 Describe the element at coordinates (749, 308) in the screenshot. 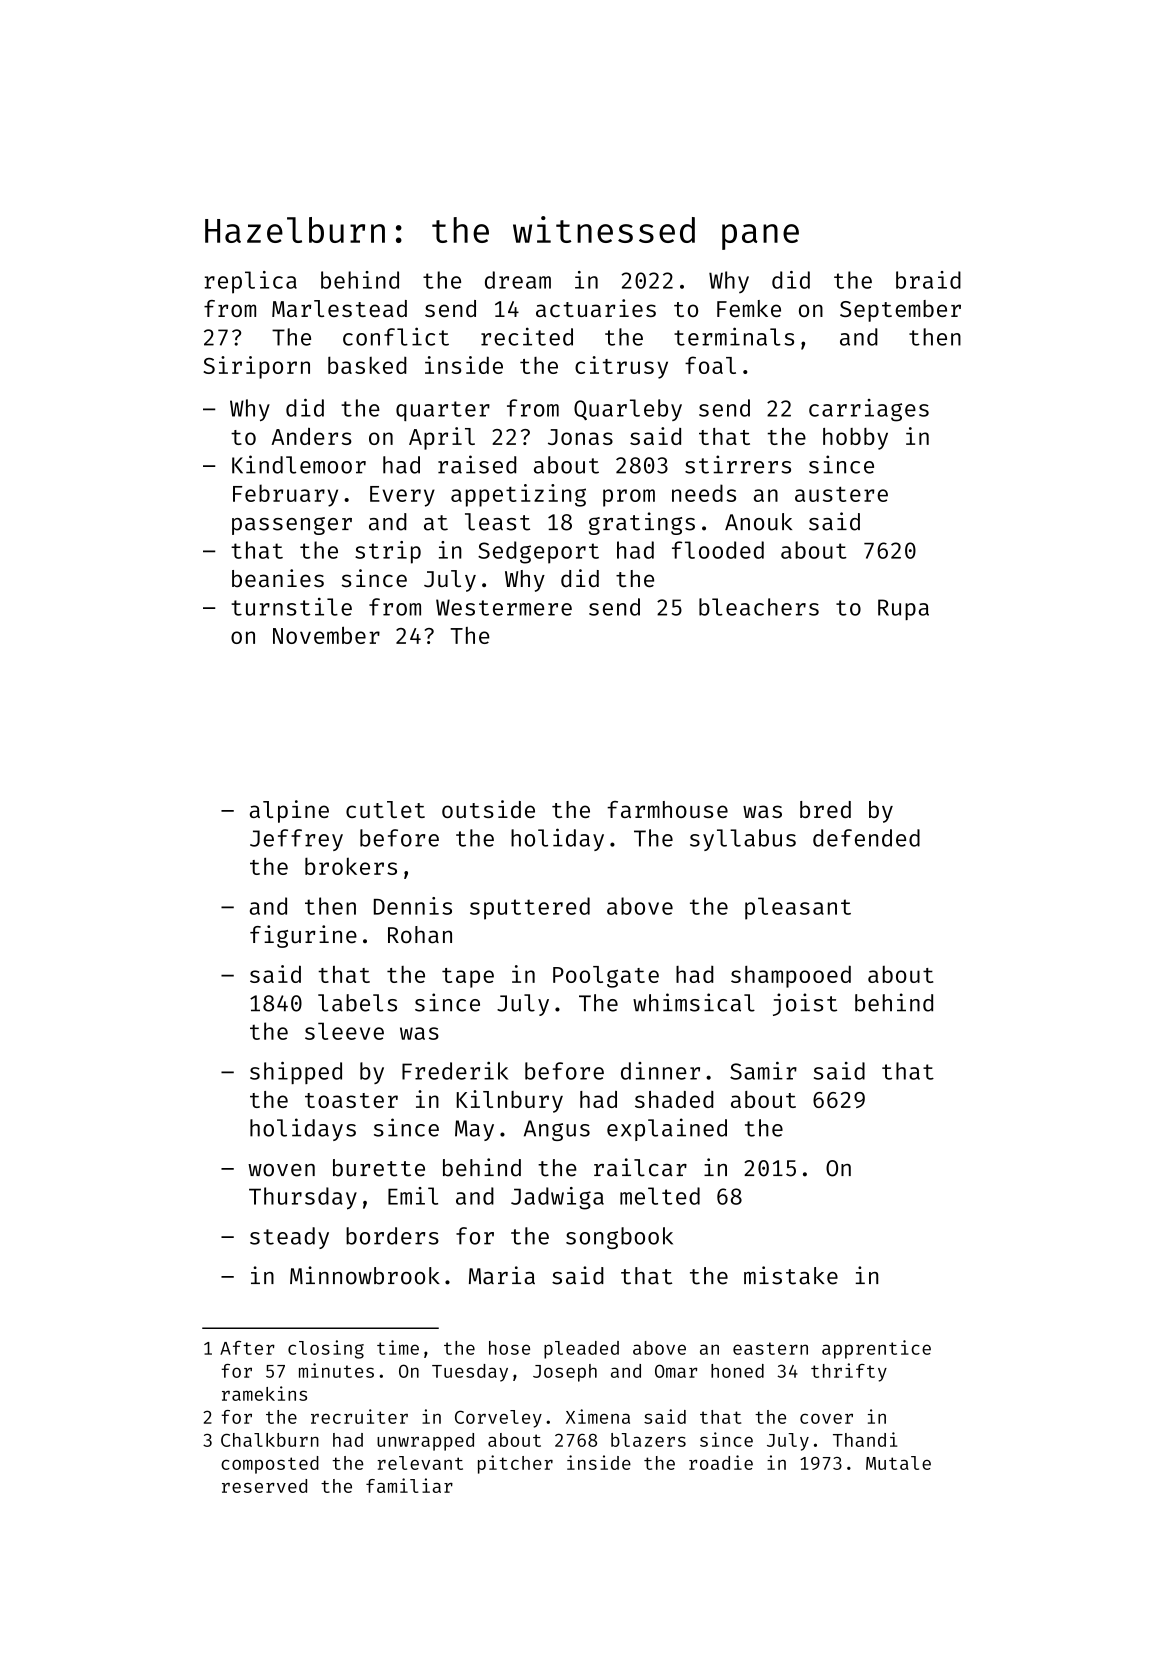

I see `Femke` at that location.
